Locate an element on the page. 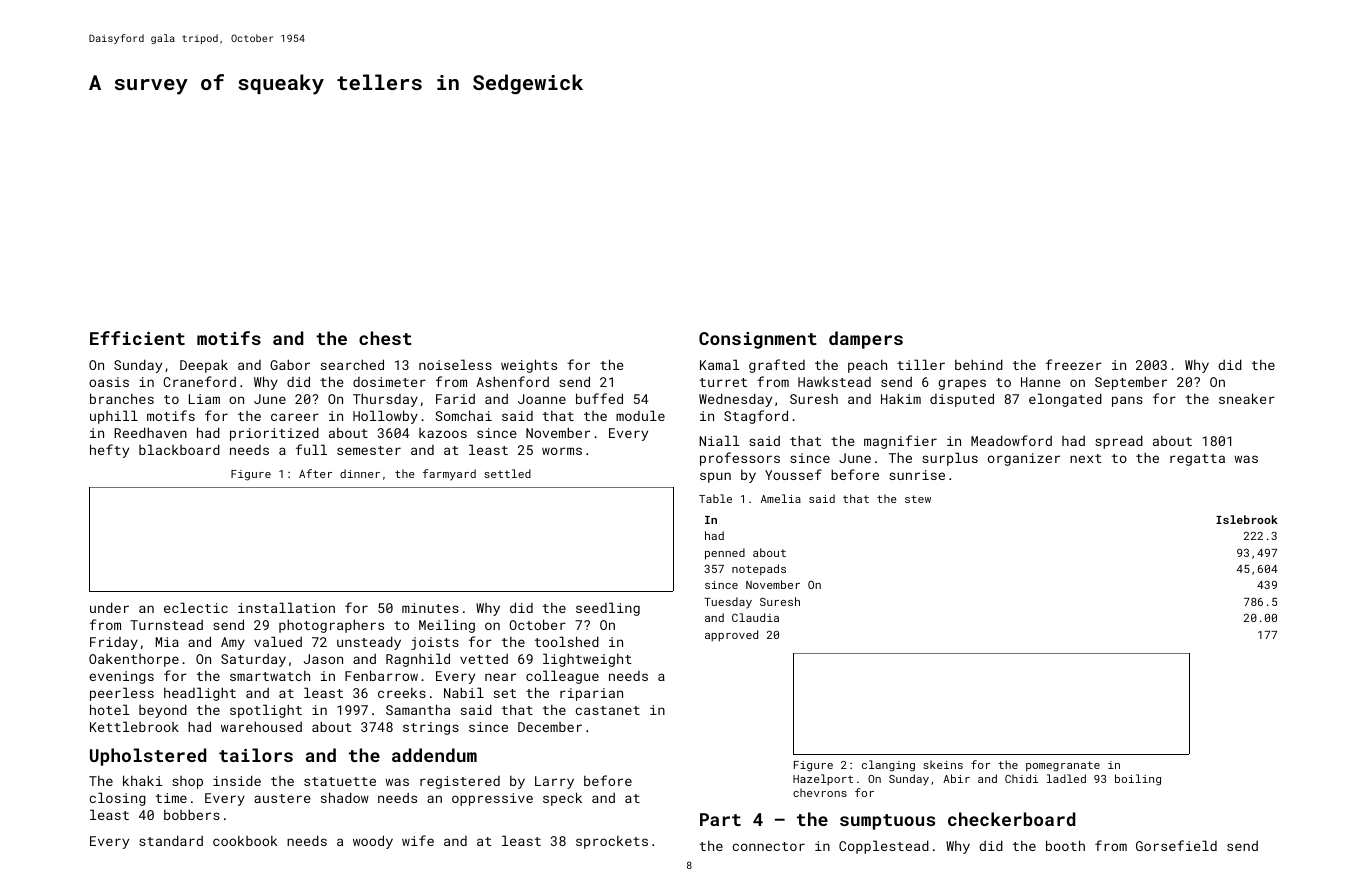 This page has height=887, width=1372. Islebrook is located at coordinates (1247, 519).
